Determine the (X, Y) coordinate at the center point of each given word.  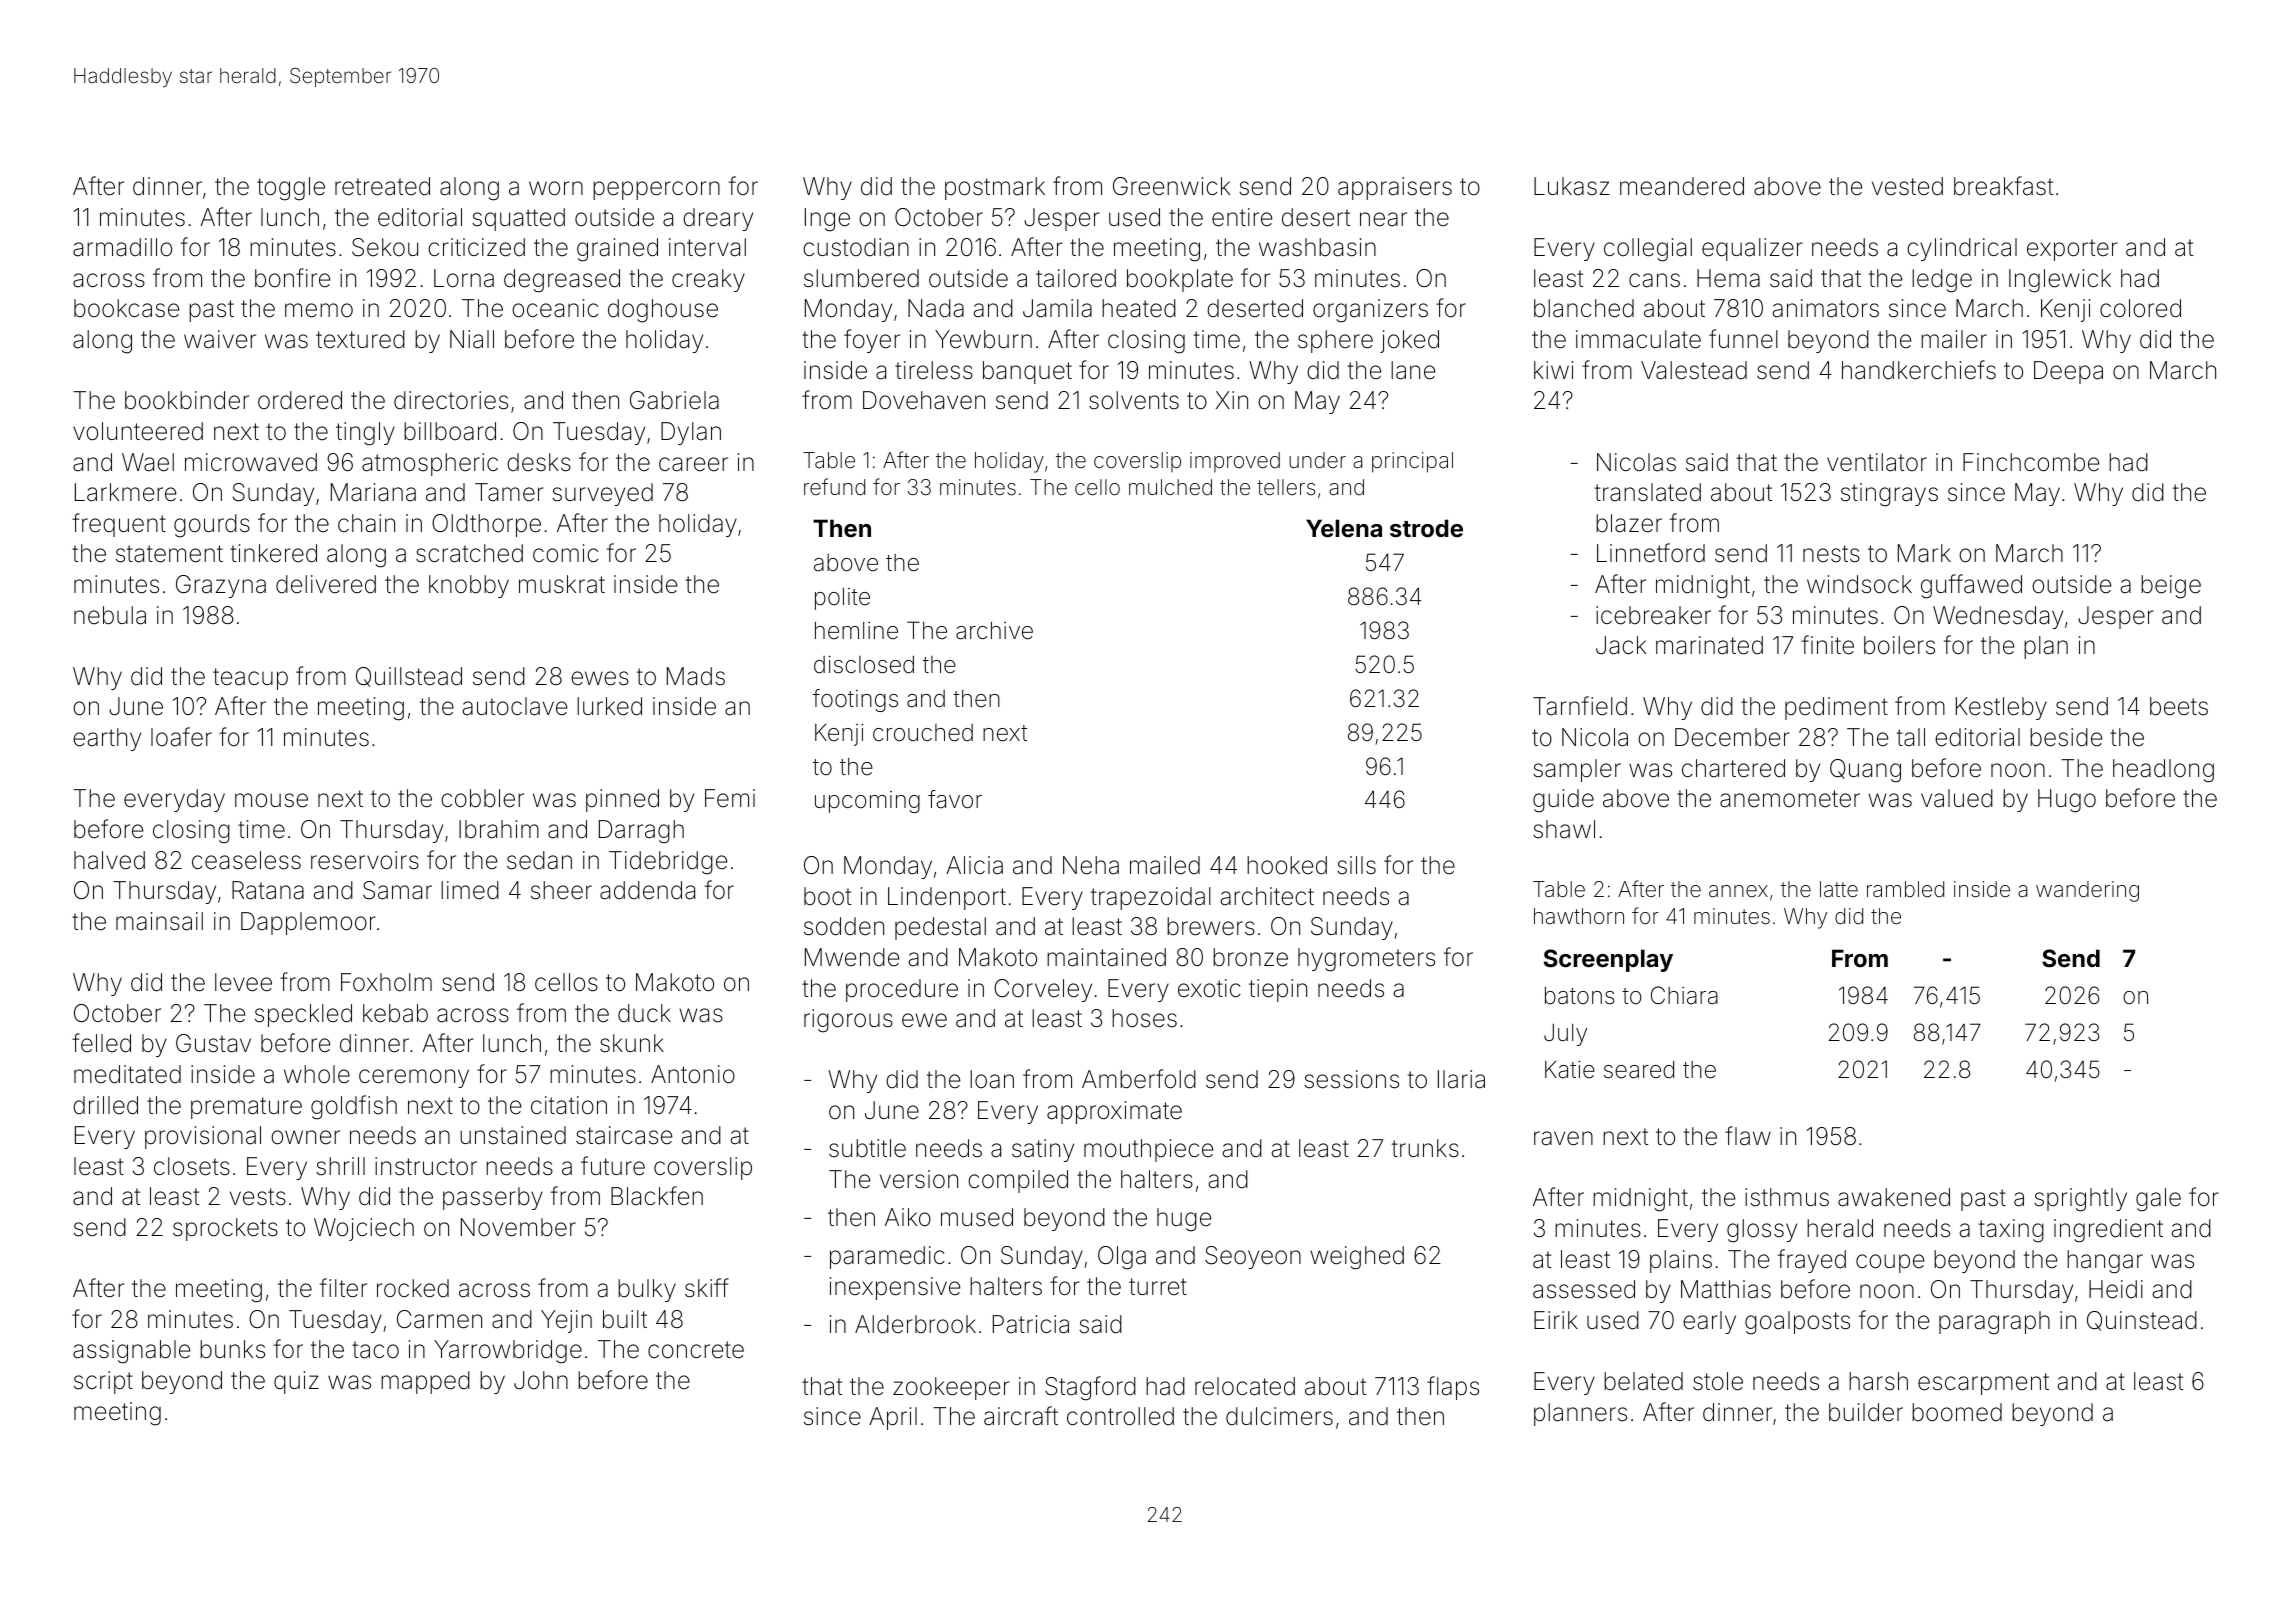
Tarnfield (1580, 706)
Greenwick (1171, 186)
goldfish (354, 1107)
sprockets (225, 1229)
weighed (1357, 1258)
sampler (1577, 770)
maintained (1106, 957)
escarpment (1983, 1384)
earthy (107, 739)
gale (2158, 1200)
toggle (291, 189)
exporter (2072, 250)
